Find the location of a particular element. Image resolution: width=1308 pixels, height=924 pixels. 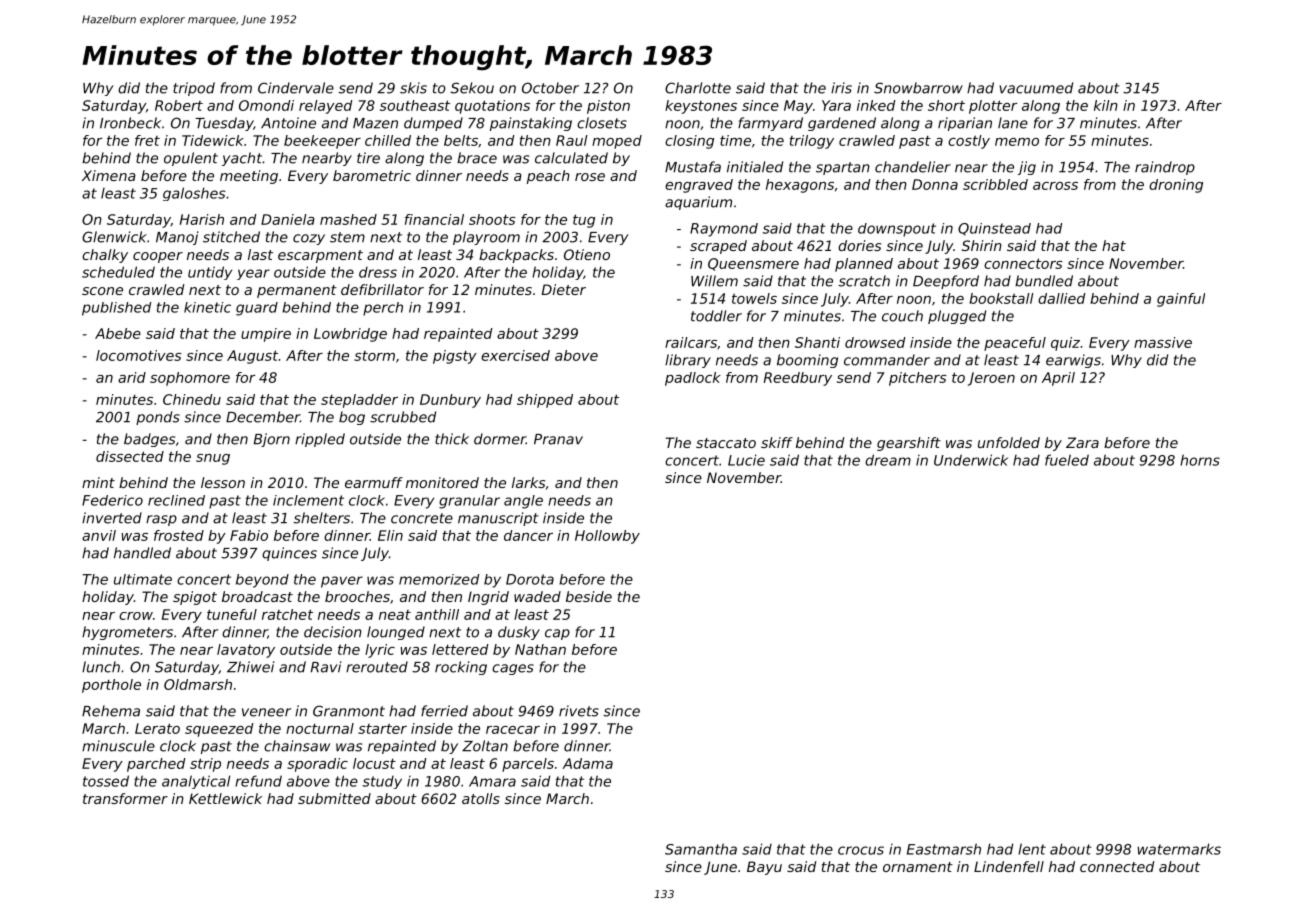

connected is located at coordinates (1117, 866).
